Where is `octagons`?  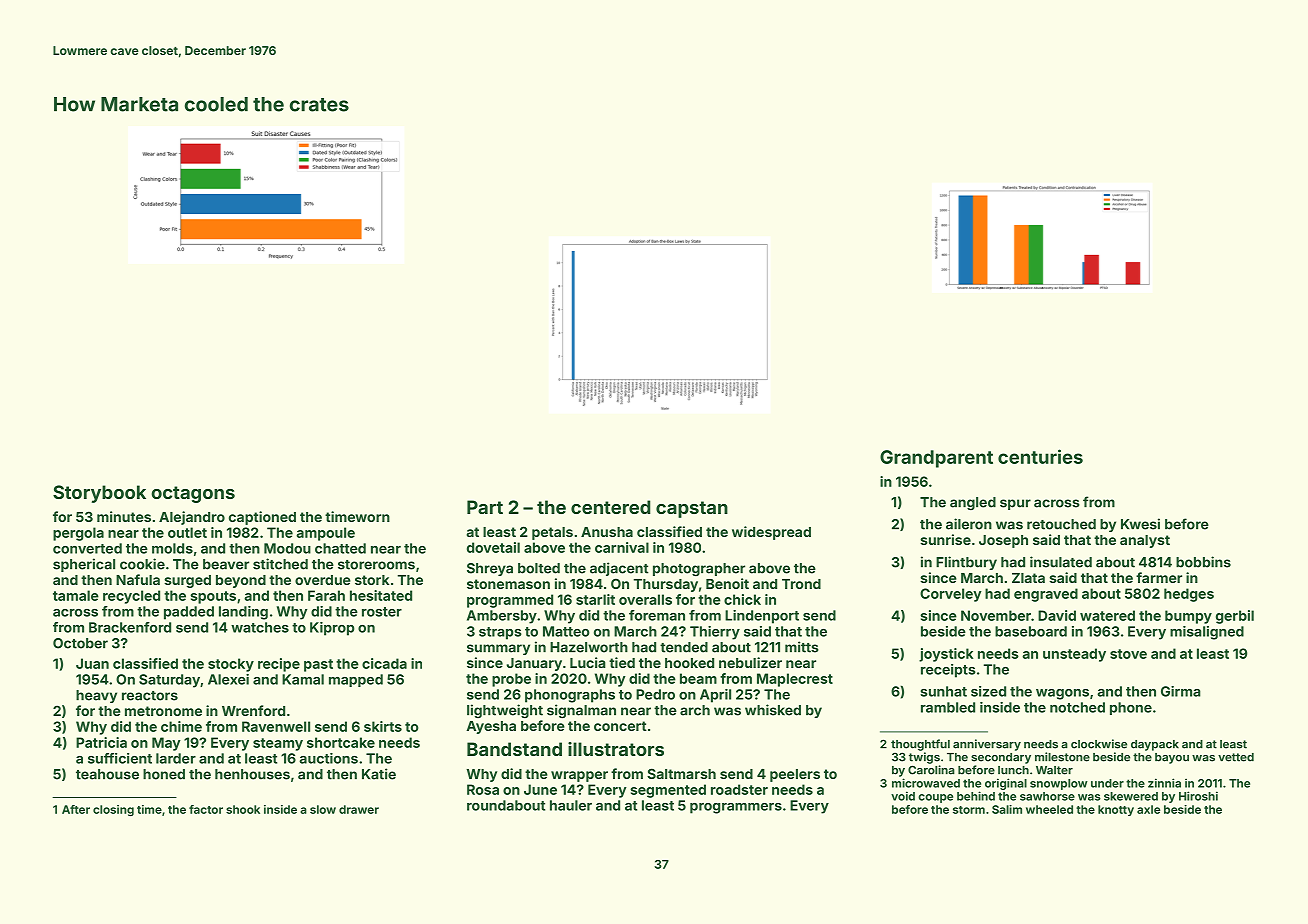 octagons is located at coordinates (193, 494).
